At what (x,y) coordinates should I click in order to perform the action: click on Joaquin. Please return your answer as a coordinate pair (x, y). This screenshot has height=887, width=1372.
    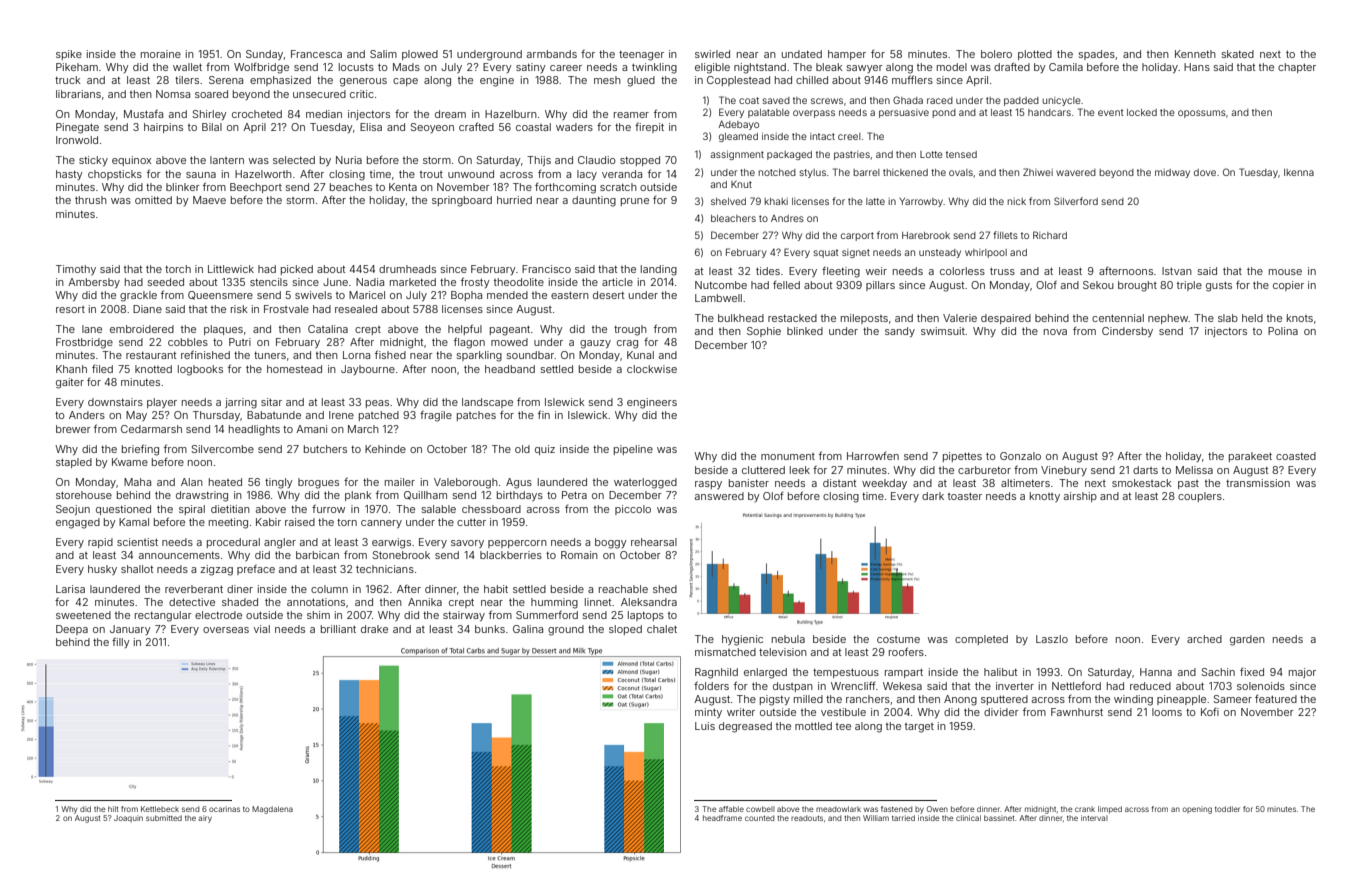
    Looking at the image, I should click on (128, 819).
